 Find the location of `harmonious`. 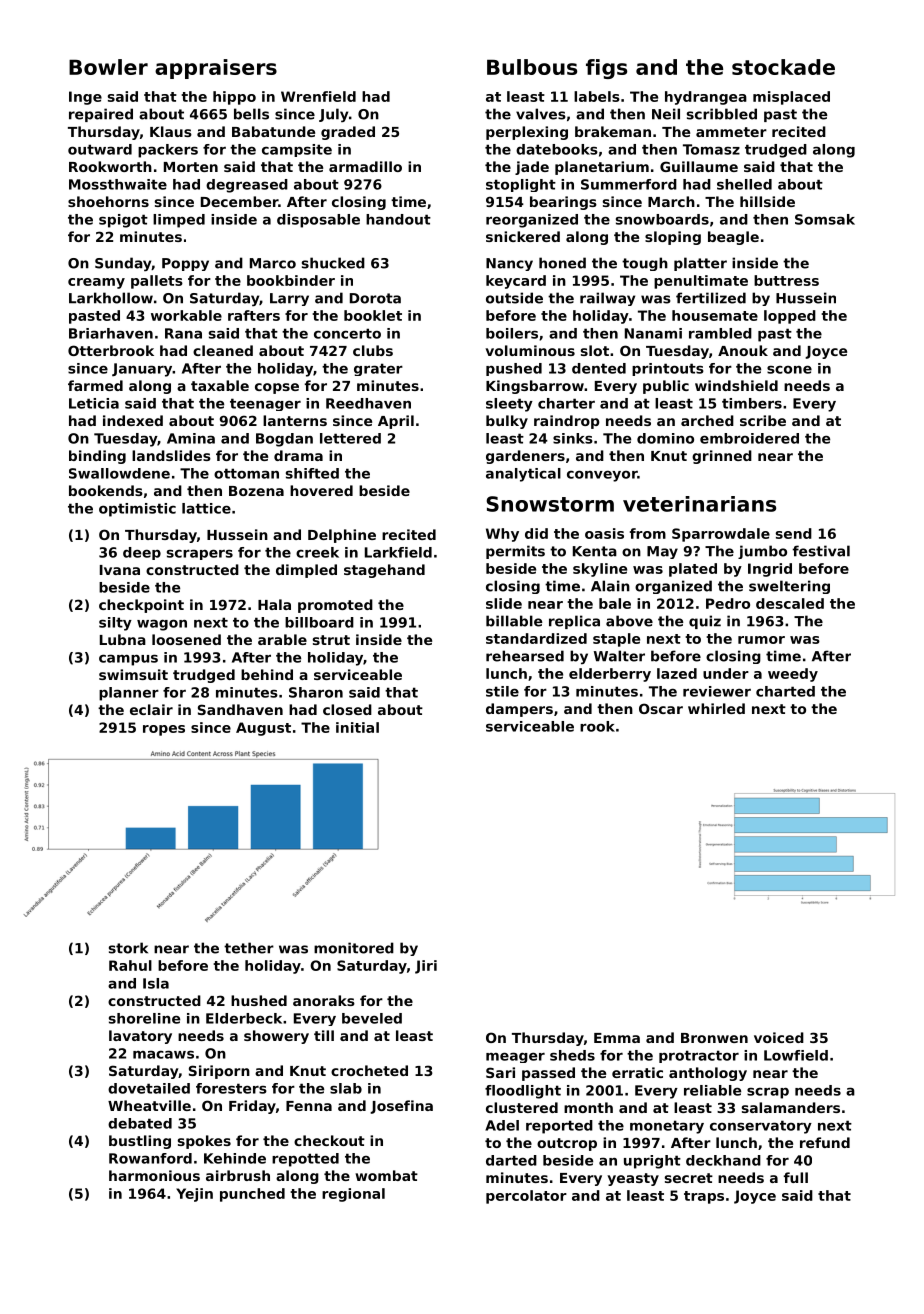

harmonious is located at coordinates (154, 1175).
